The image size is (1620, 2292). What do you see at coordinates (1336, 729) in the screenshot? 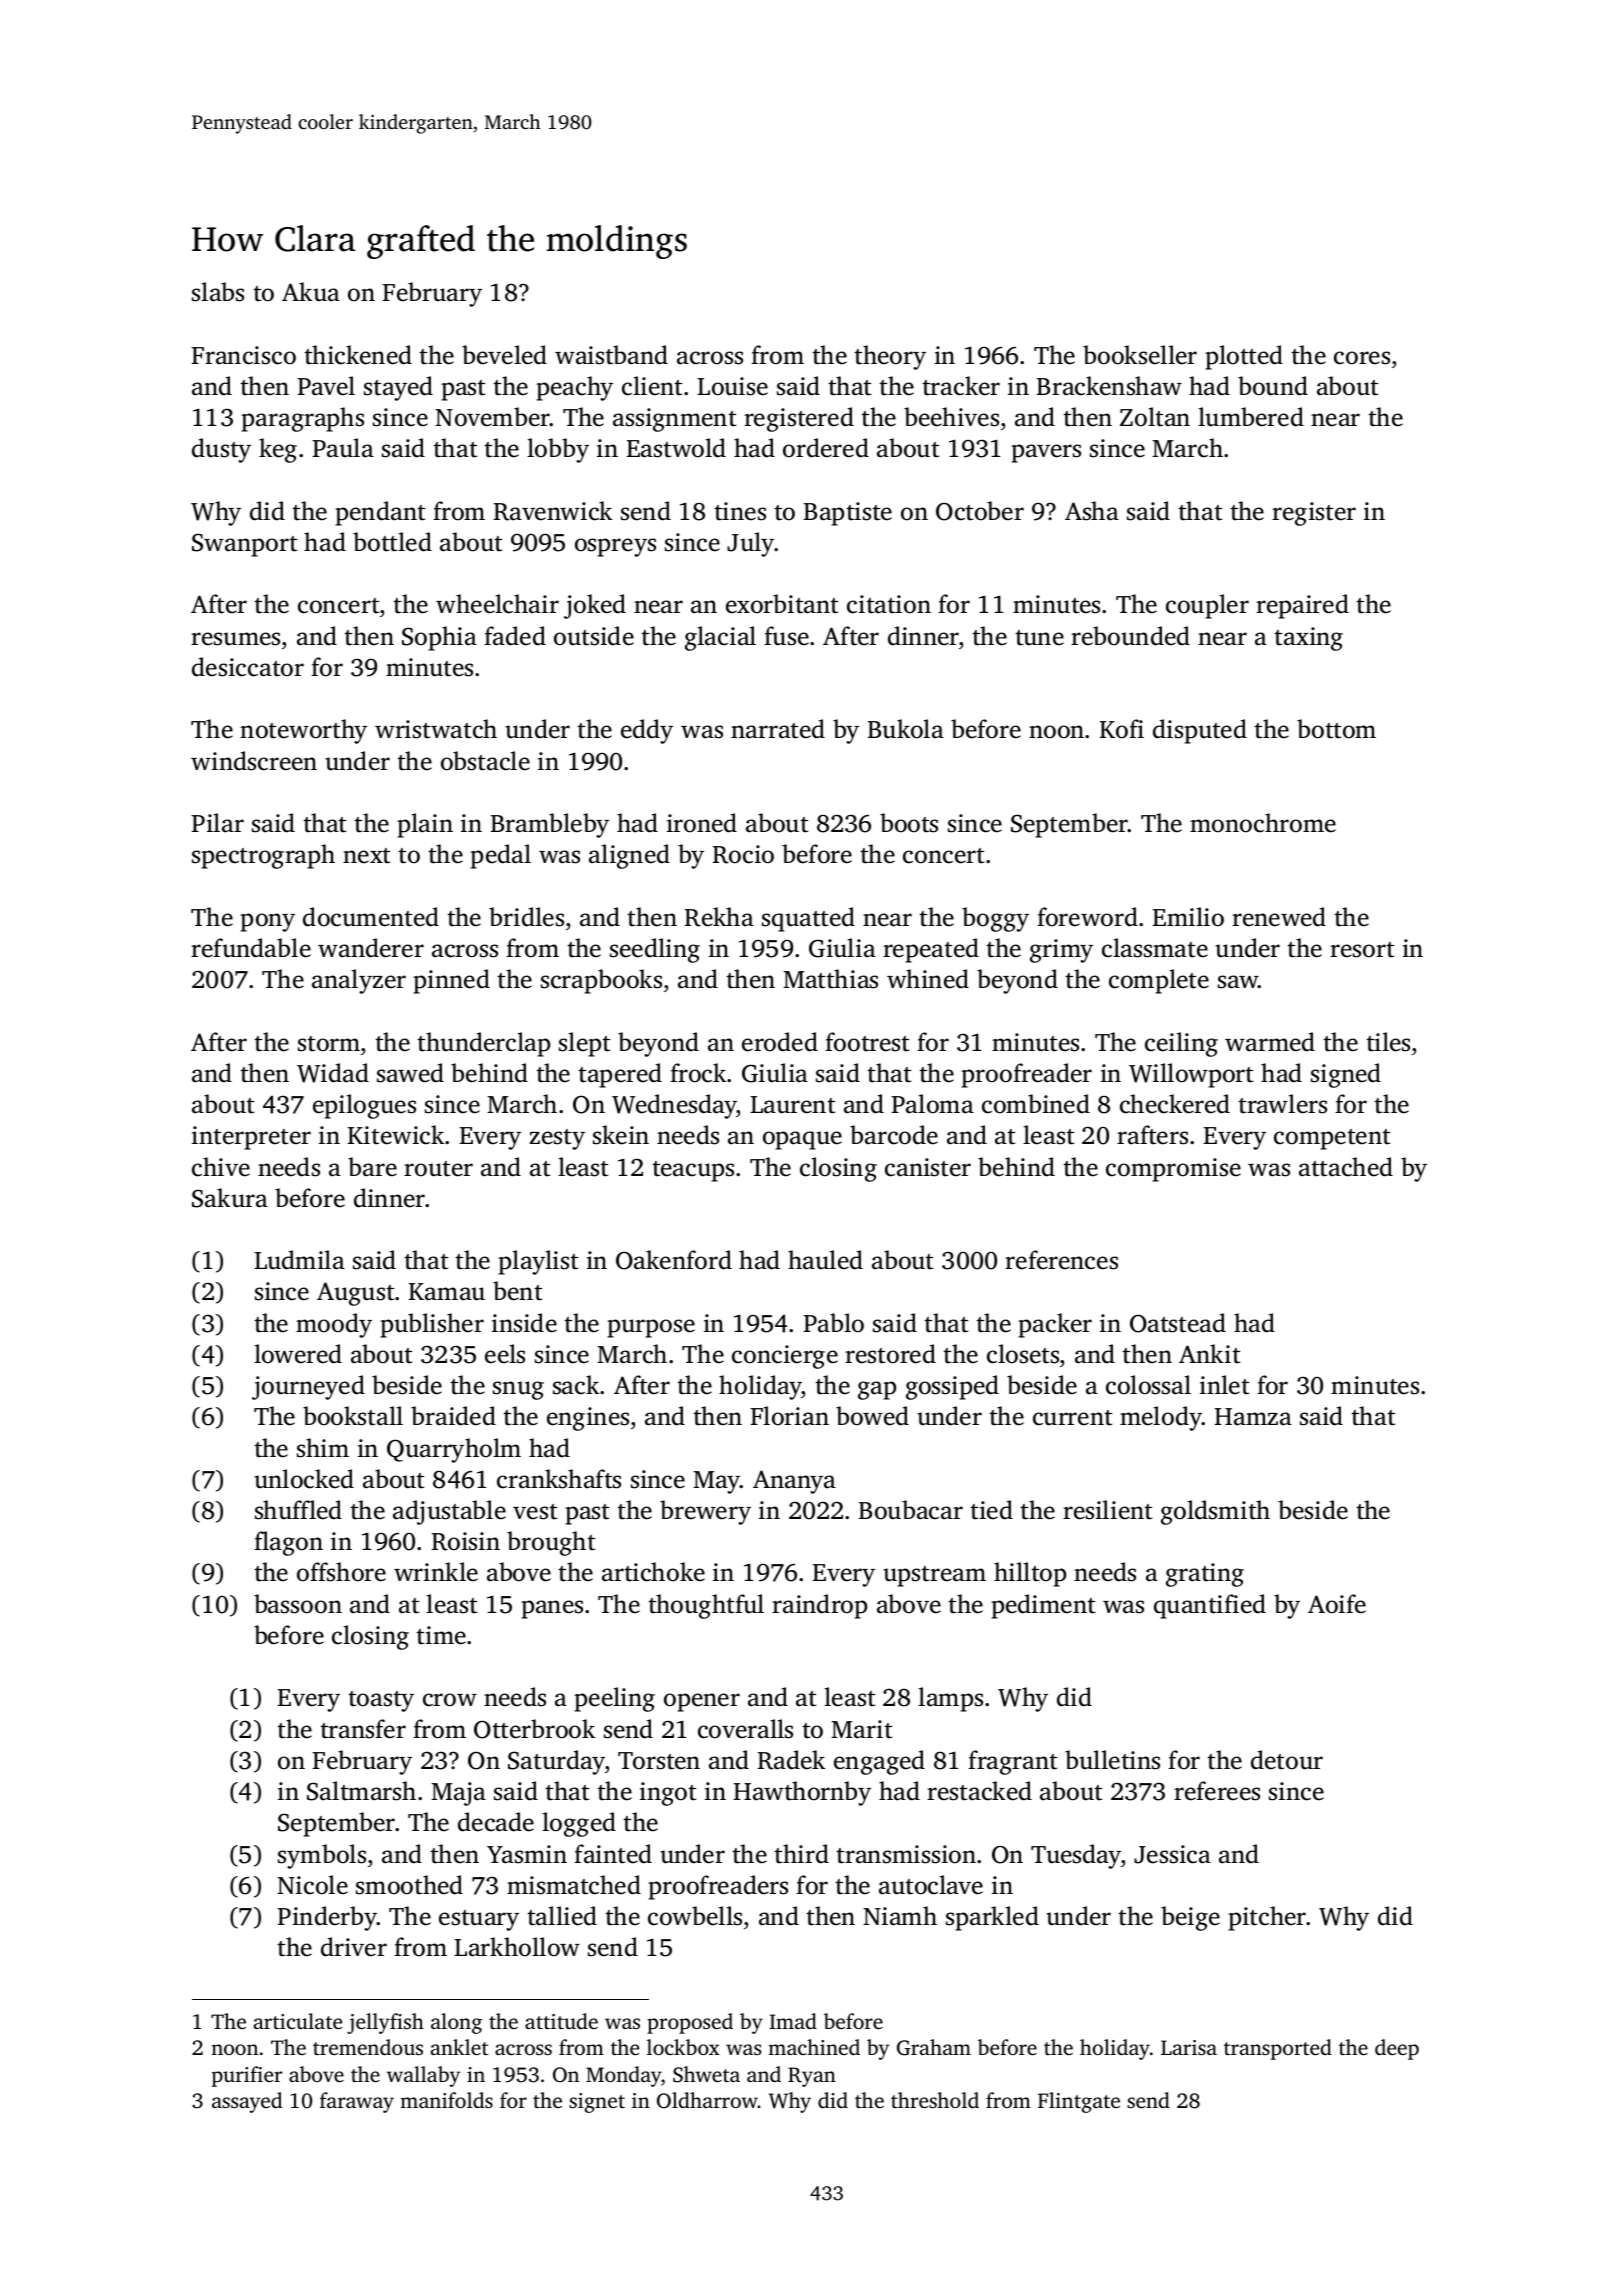
I see `bottom` at bounding box center [1336, 729].
